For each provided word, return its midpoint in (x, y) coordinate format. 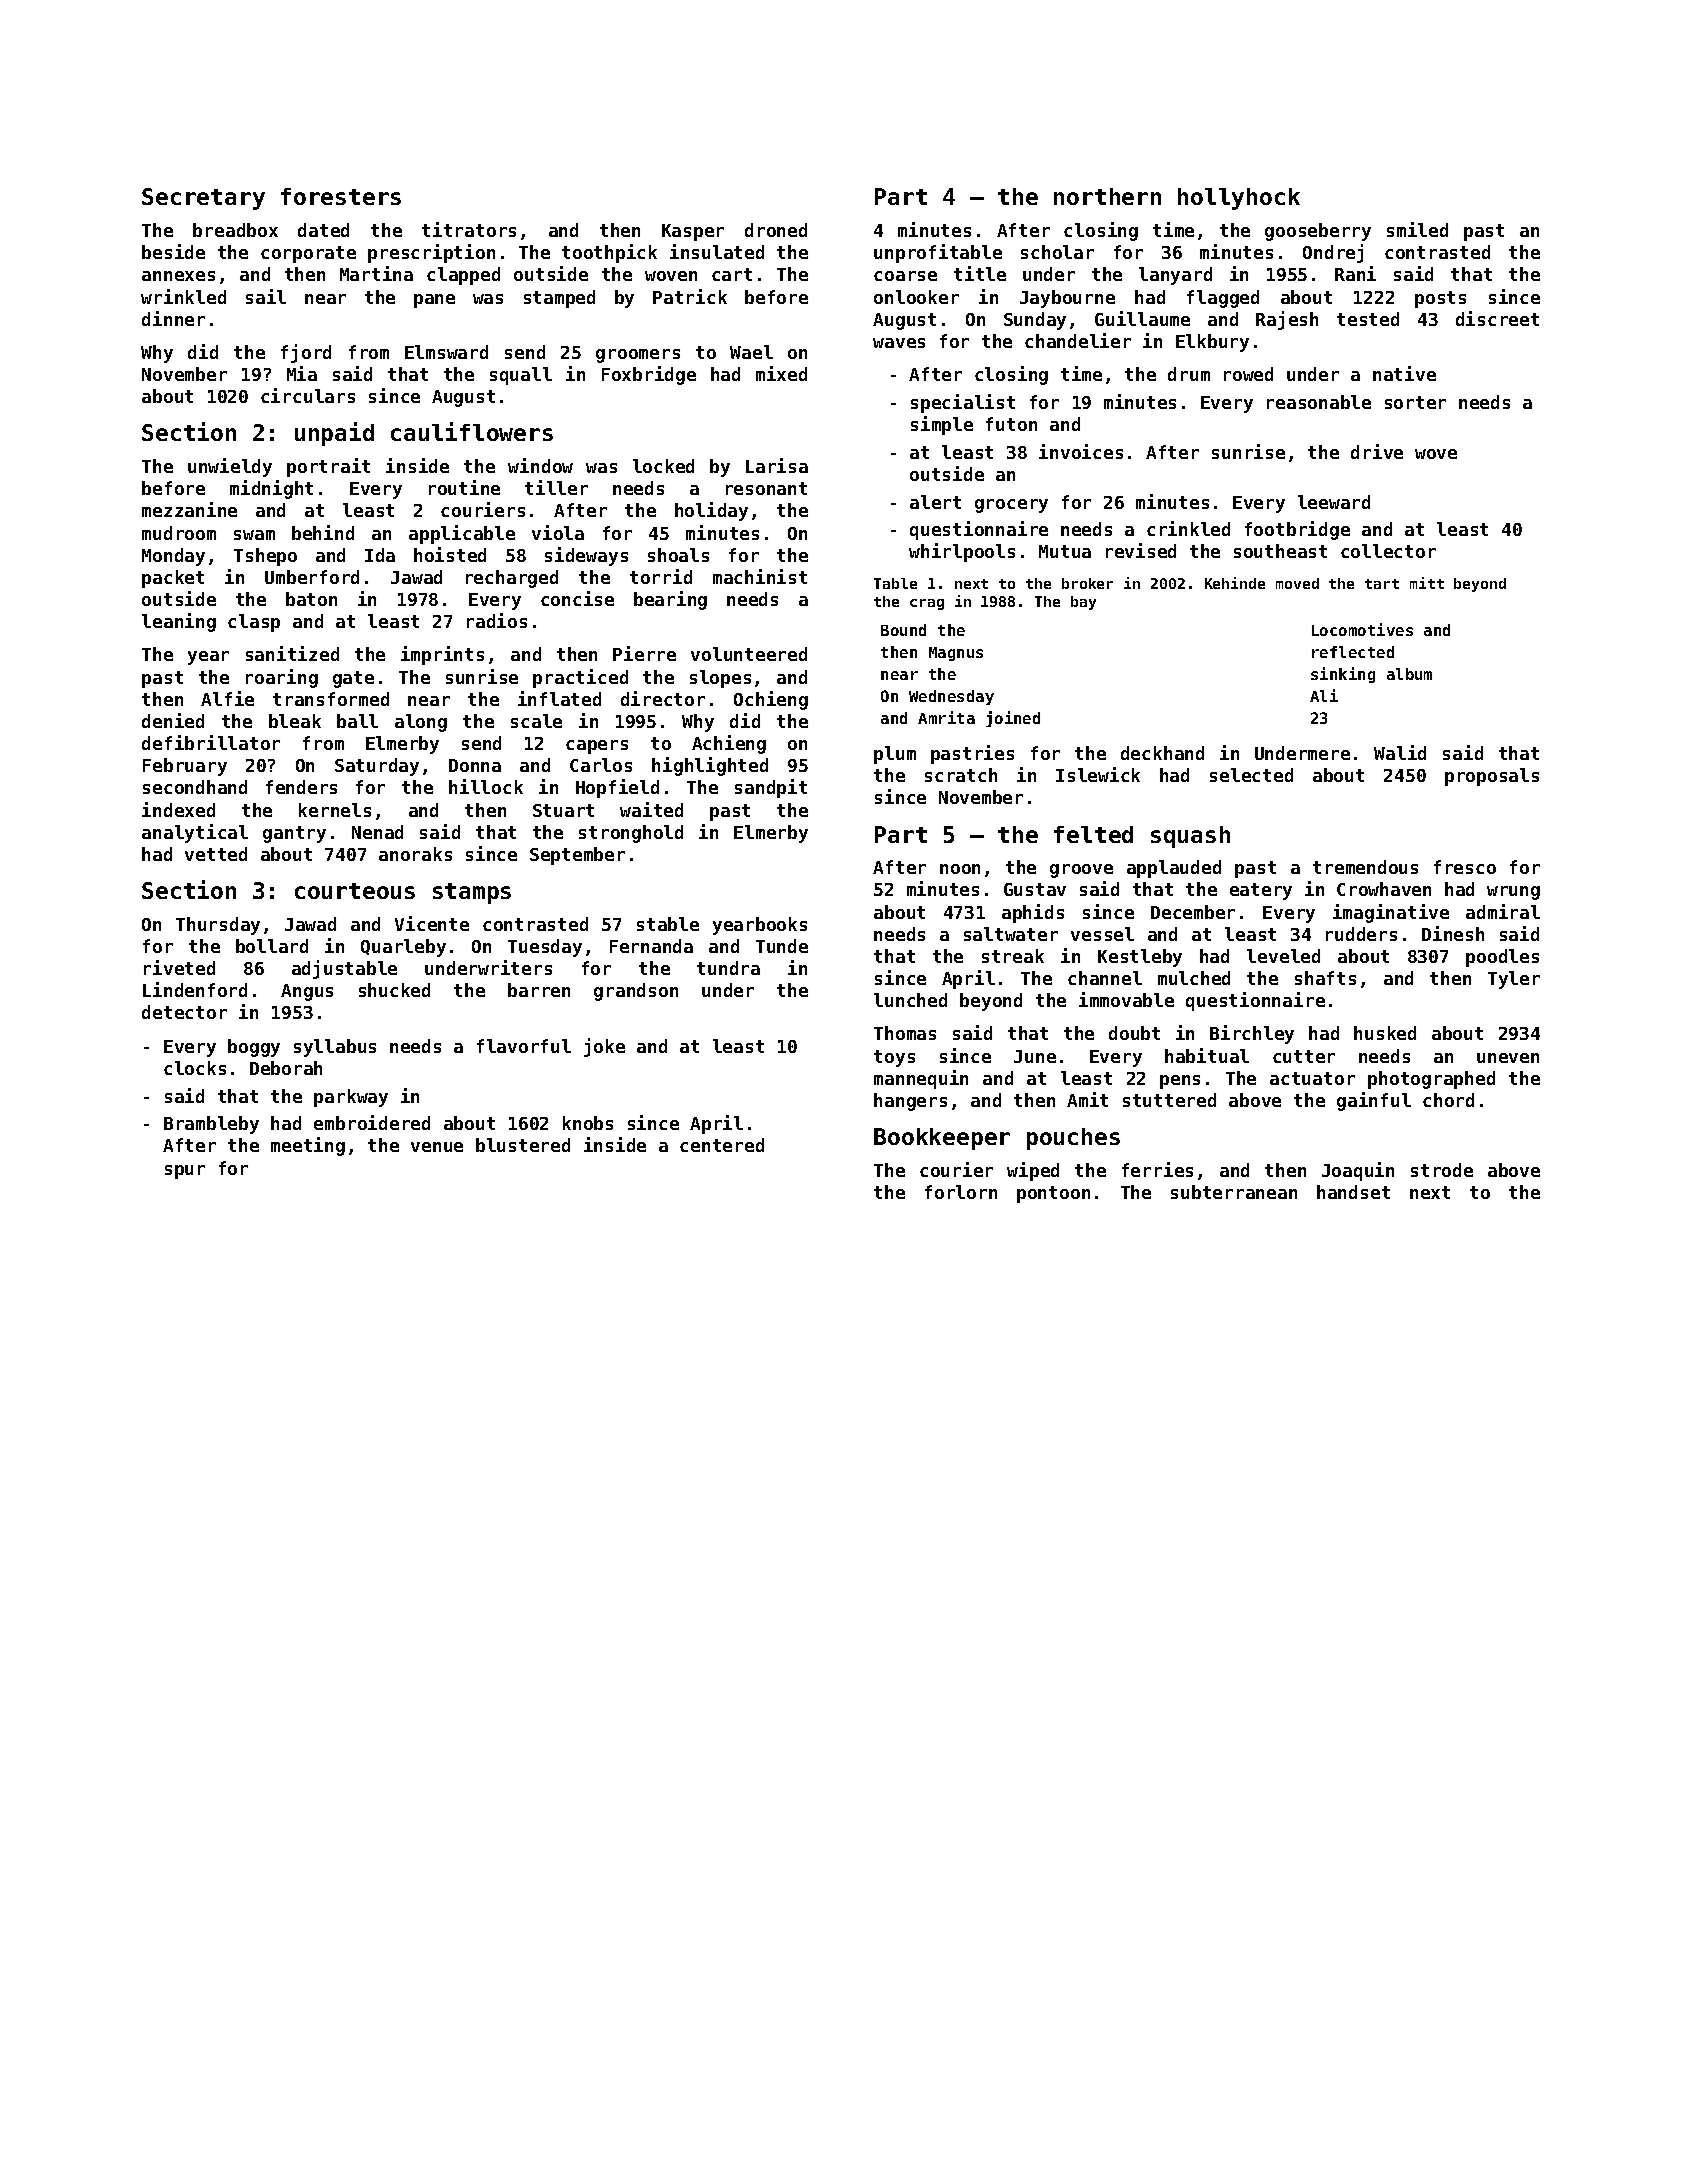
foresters (341, 196)
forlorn (961, 1192)
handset (1353, 1192)
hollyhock (1239, 199)
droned (776, 230)
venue (437, 1147)
